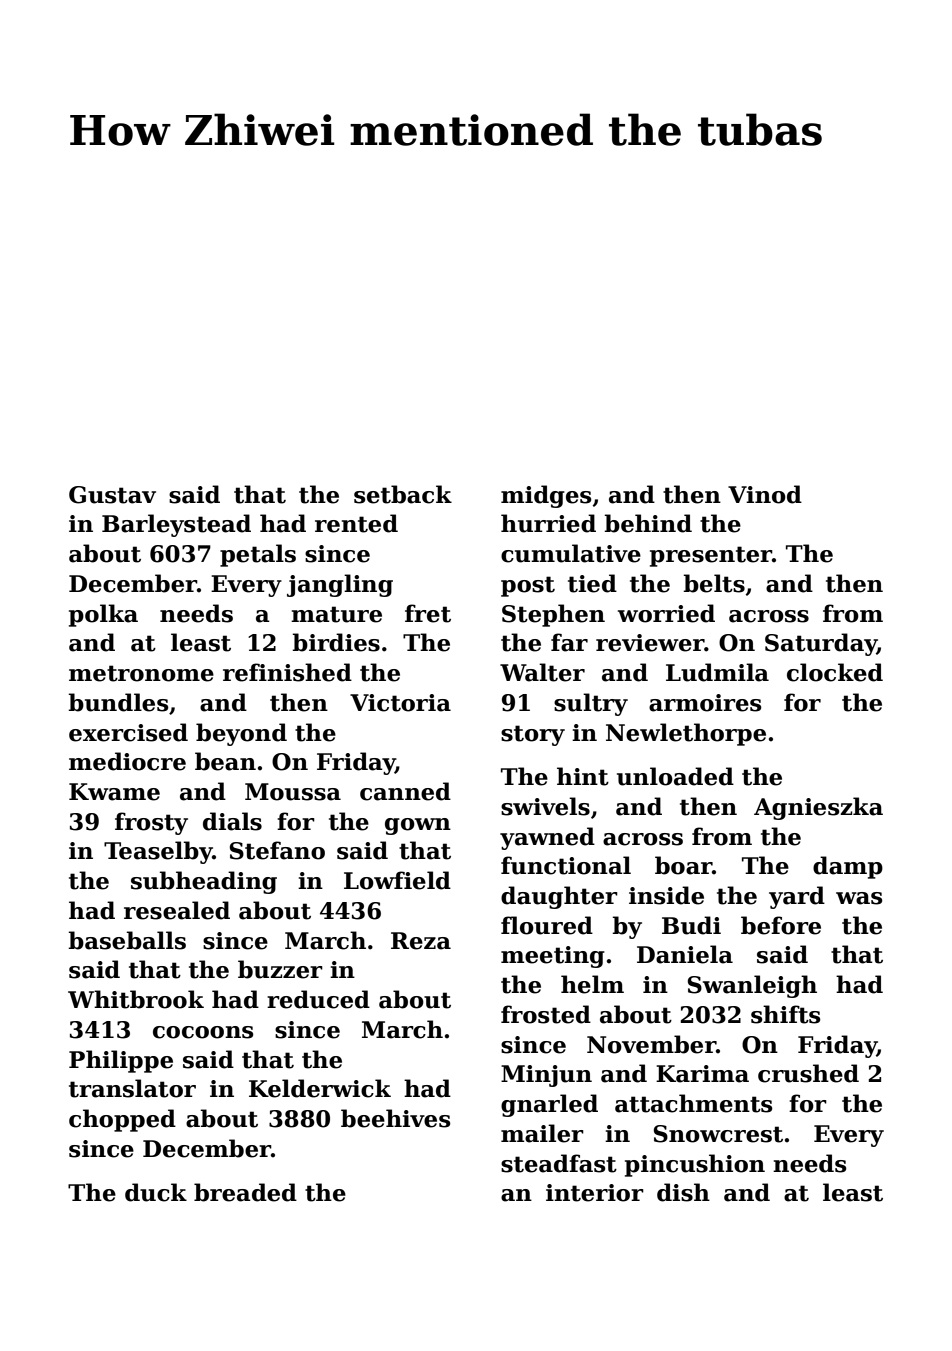  I want to click on cocoons, so click(203, 1032).
